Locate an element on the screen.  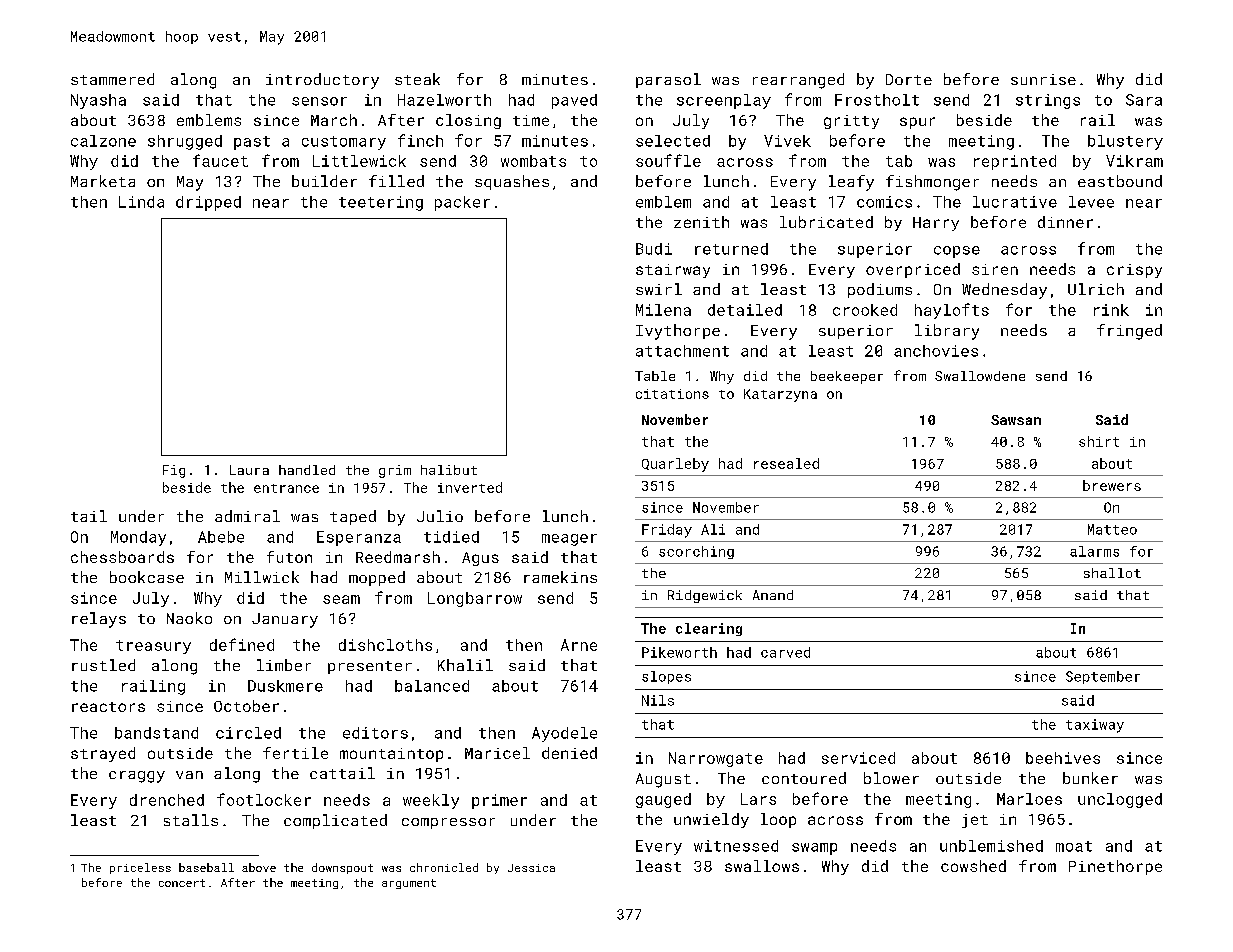
September is located at coordinates (1103, 677).
